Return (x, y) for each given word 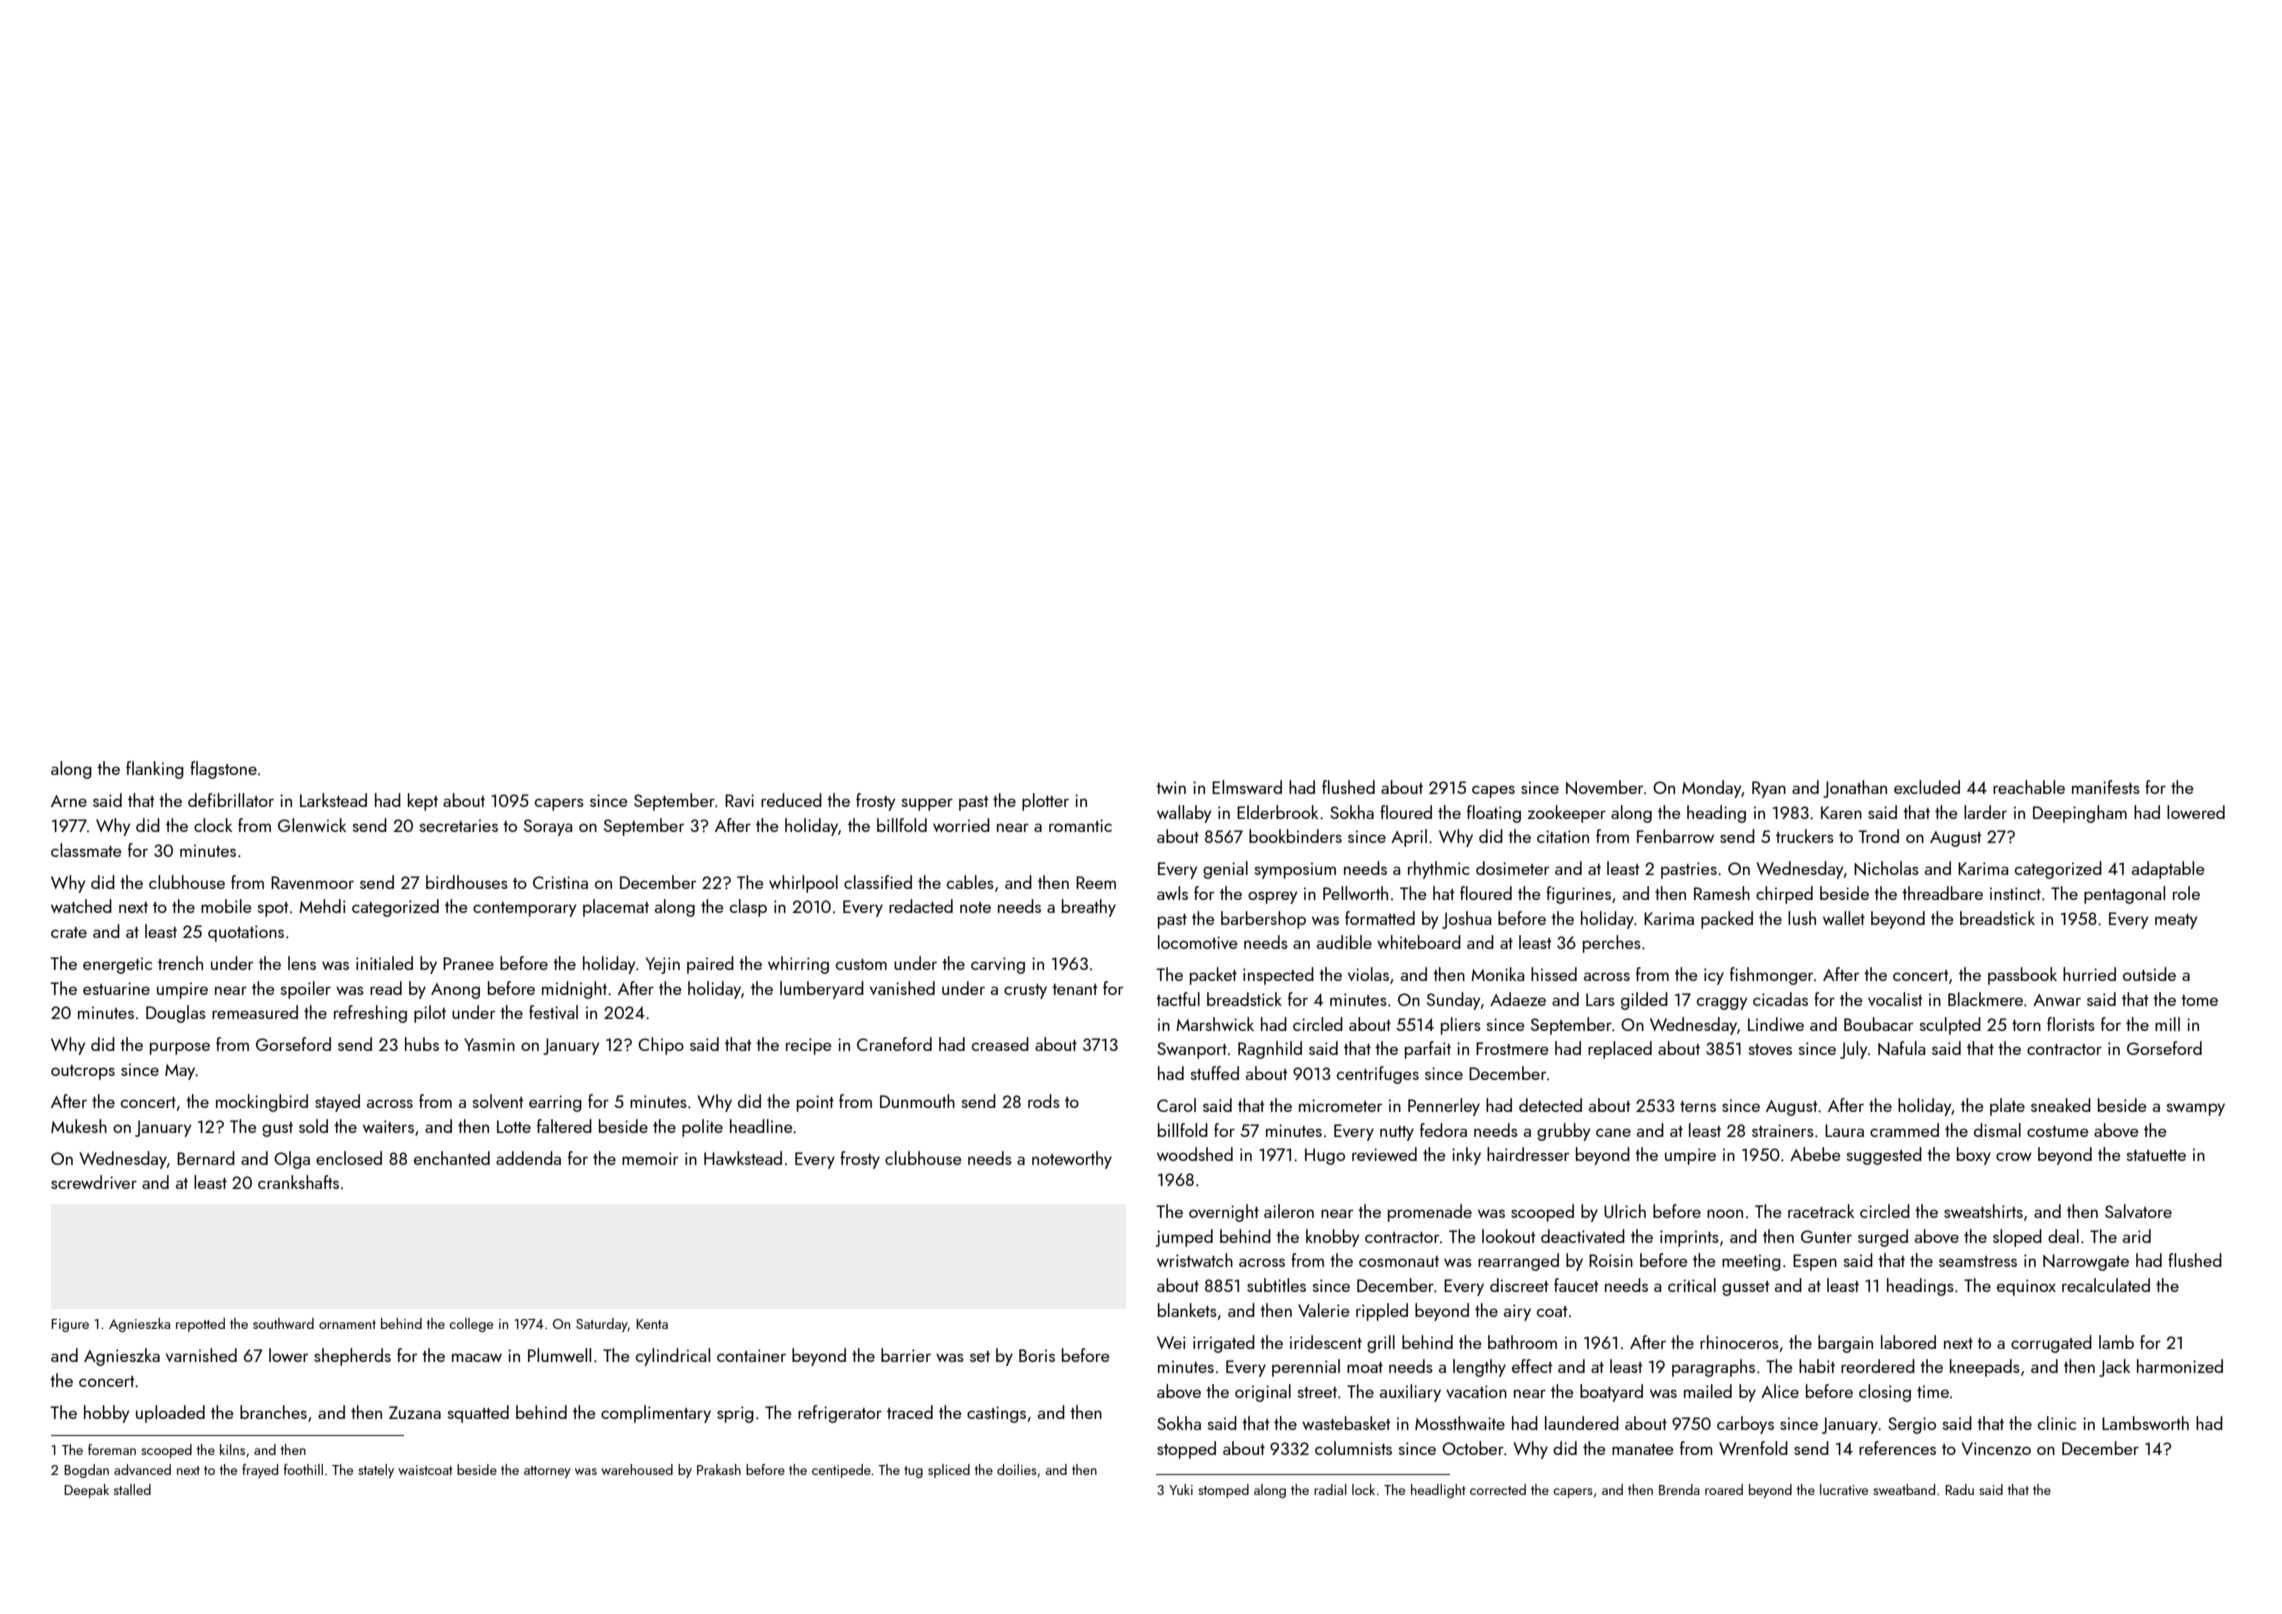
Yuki (1181, 1489)
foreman (112, 1449)
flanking (155, 770)
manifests (2106, 787)
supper (927, 804)
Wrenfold (1753, 1448)
